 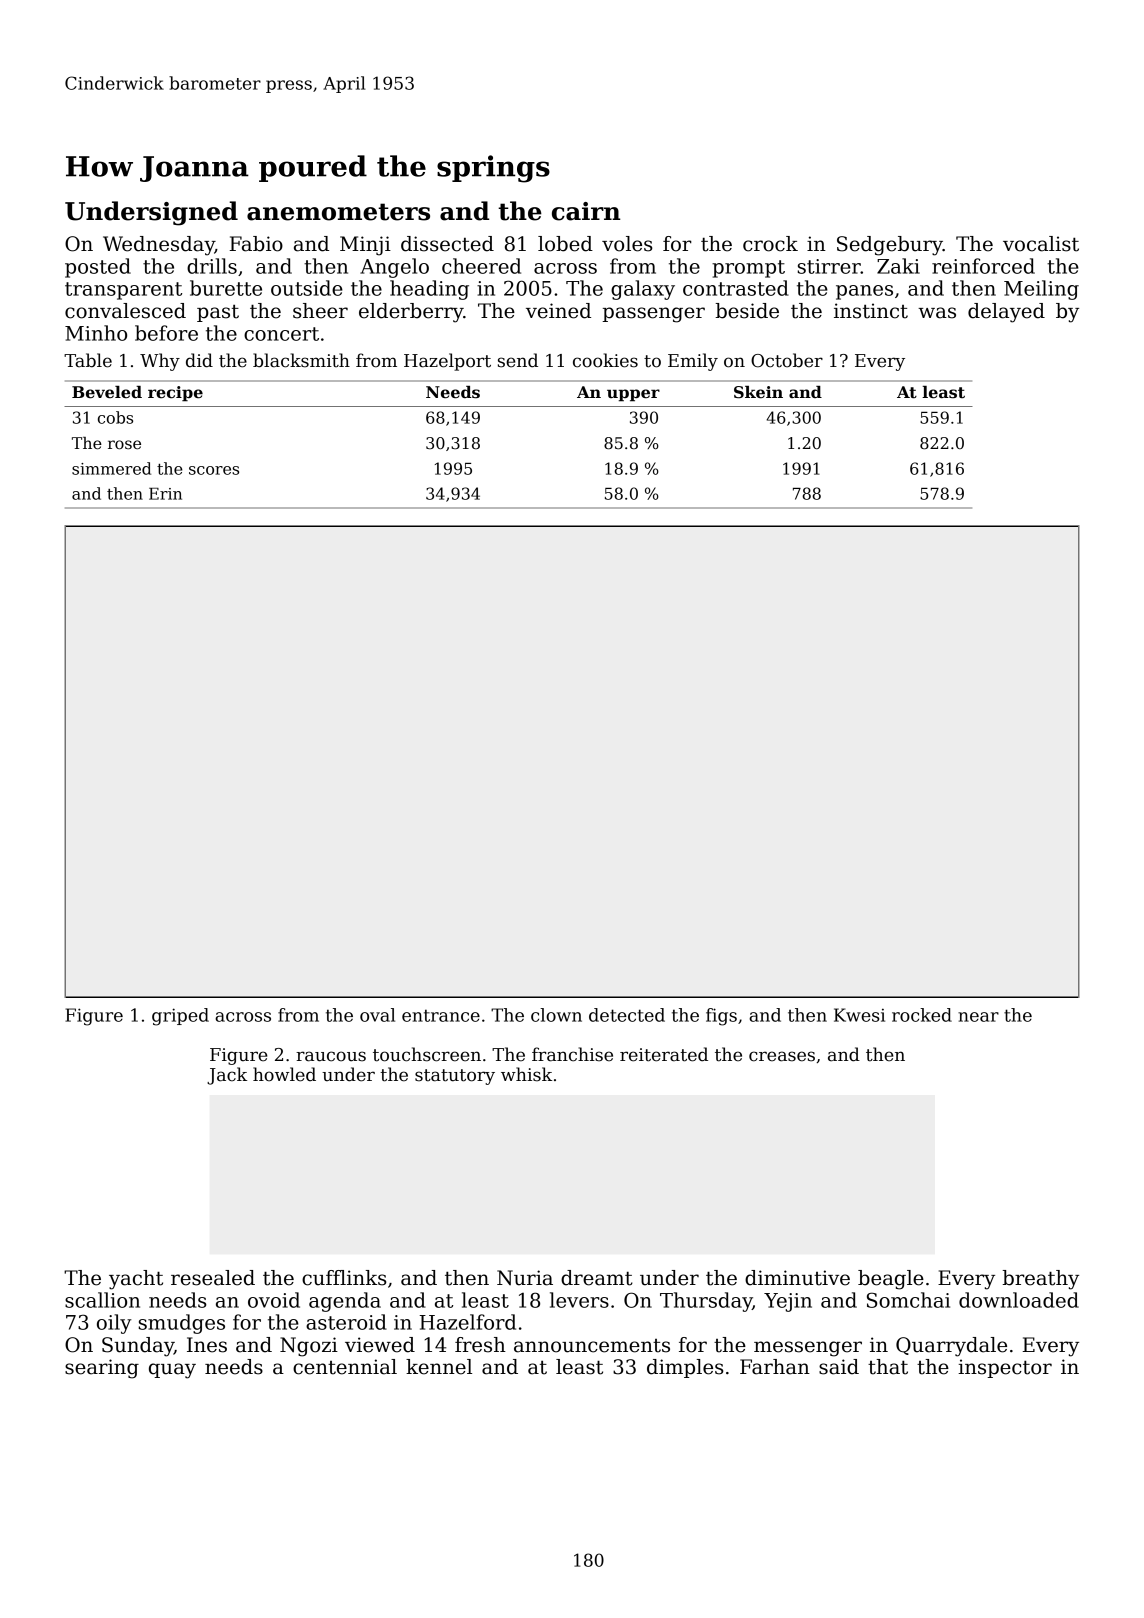 What do you see at coordinates (864, 292) in the image?
I see `panes` at bounding box center [864, 292].
